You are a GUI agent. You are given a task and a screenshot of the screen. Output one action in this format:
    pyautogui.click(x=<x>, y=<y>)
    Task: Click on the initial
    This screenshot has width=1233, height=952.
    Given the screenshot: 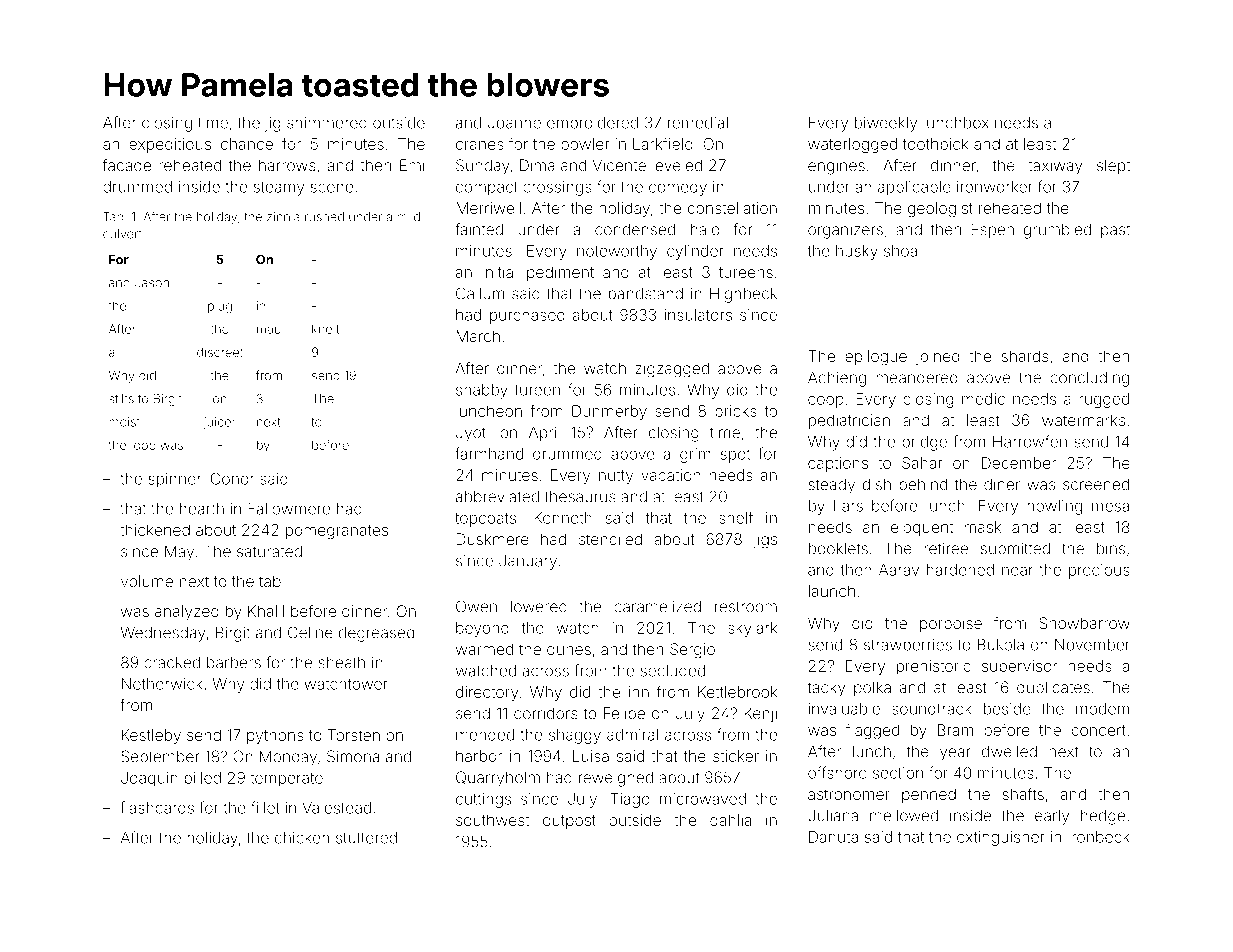 What is the action you would take?
    pyautogui.click(x=499, y=272)
